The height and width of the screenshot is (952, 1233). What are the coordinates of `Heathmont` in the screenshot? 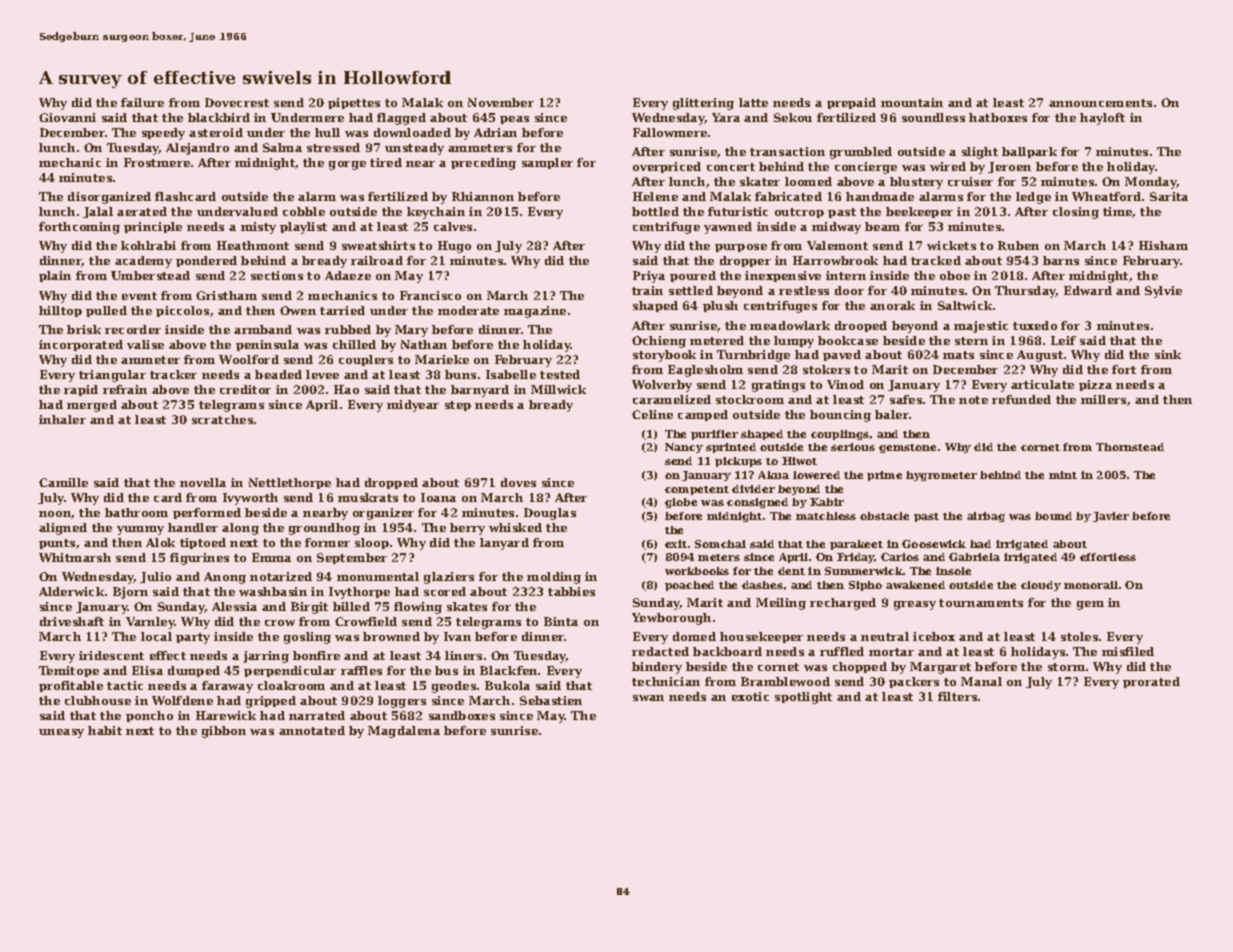 It's located at (253, 245).
